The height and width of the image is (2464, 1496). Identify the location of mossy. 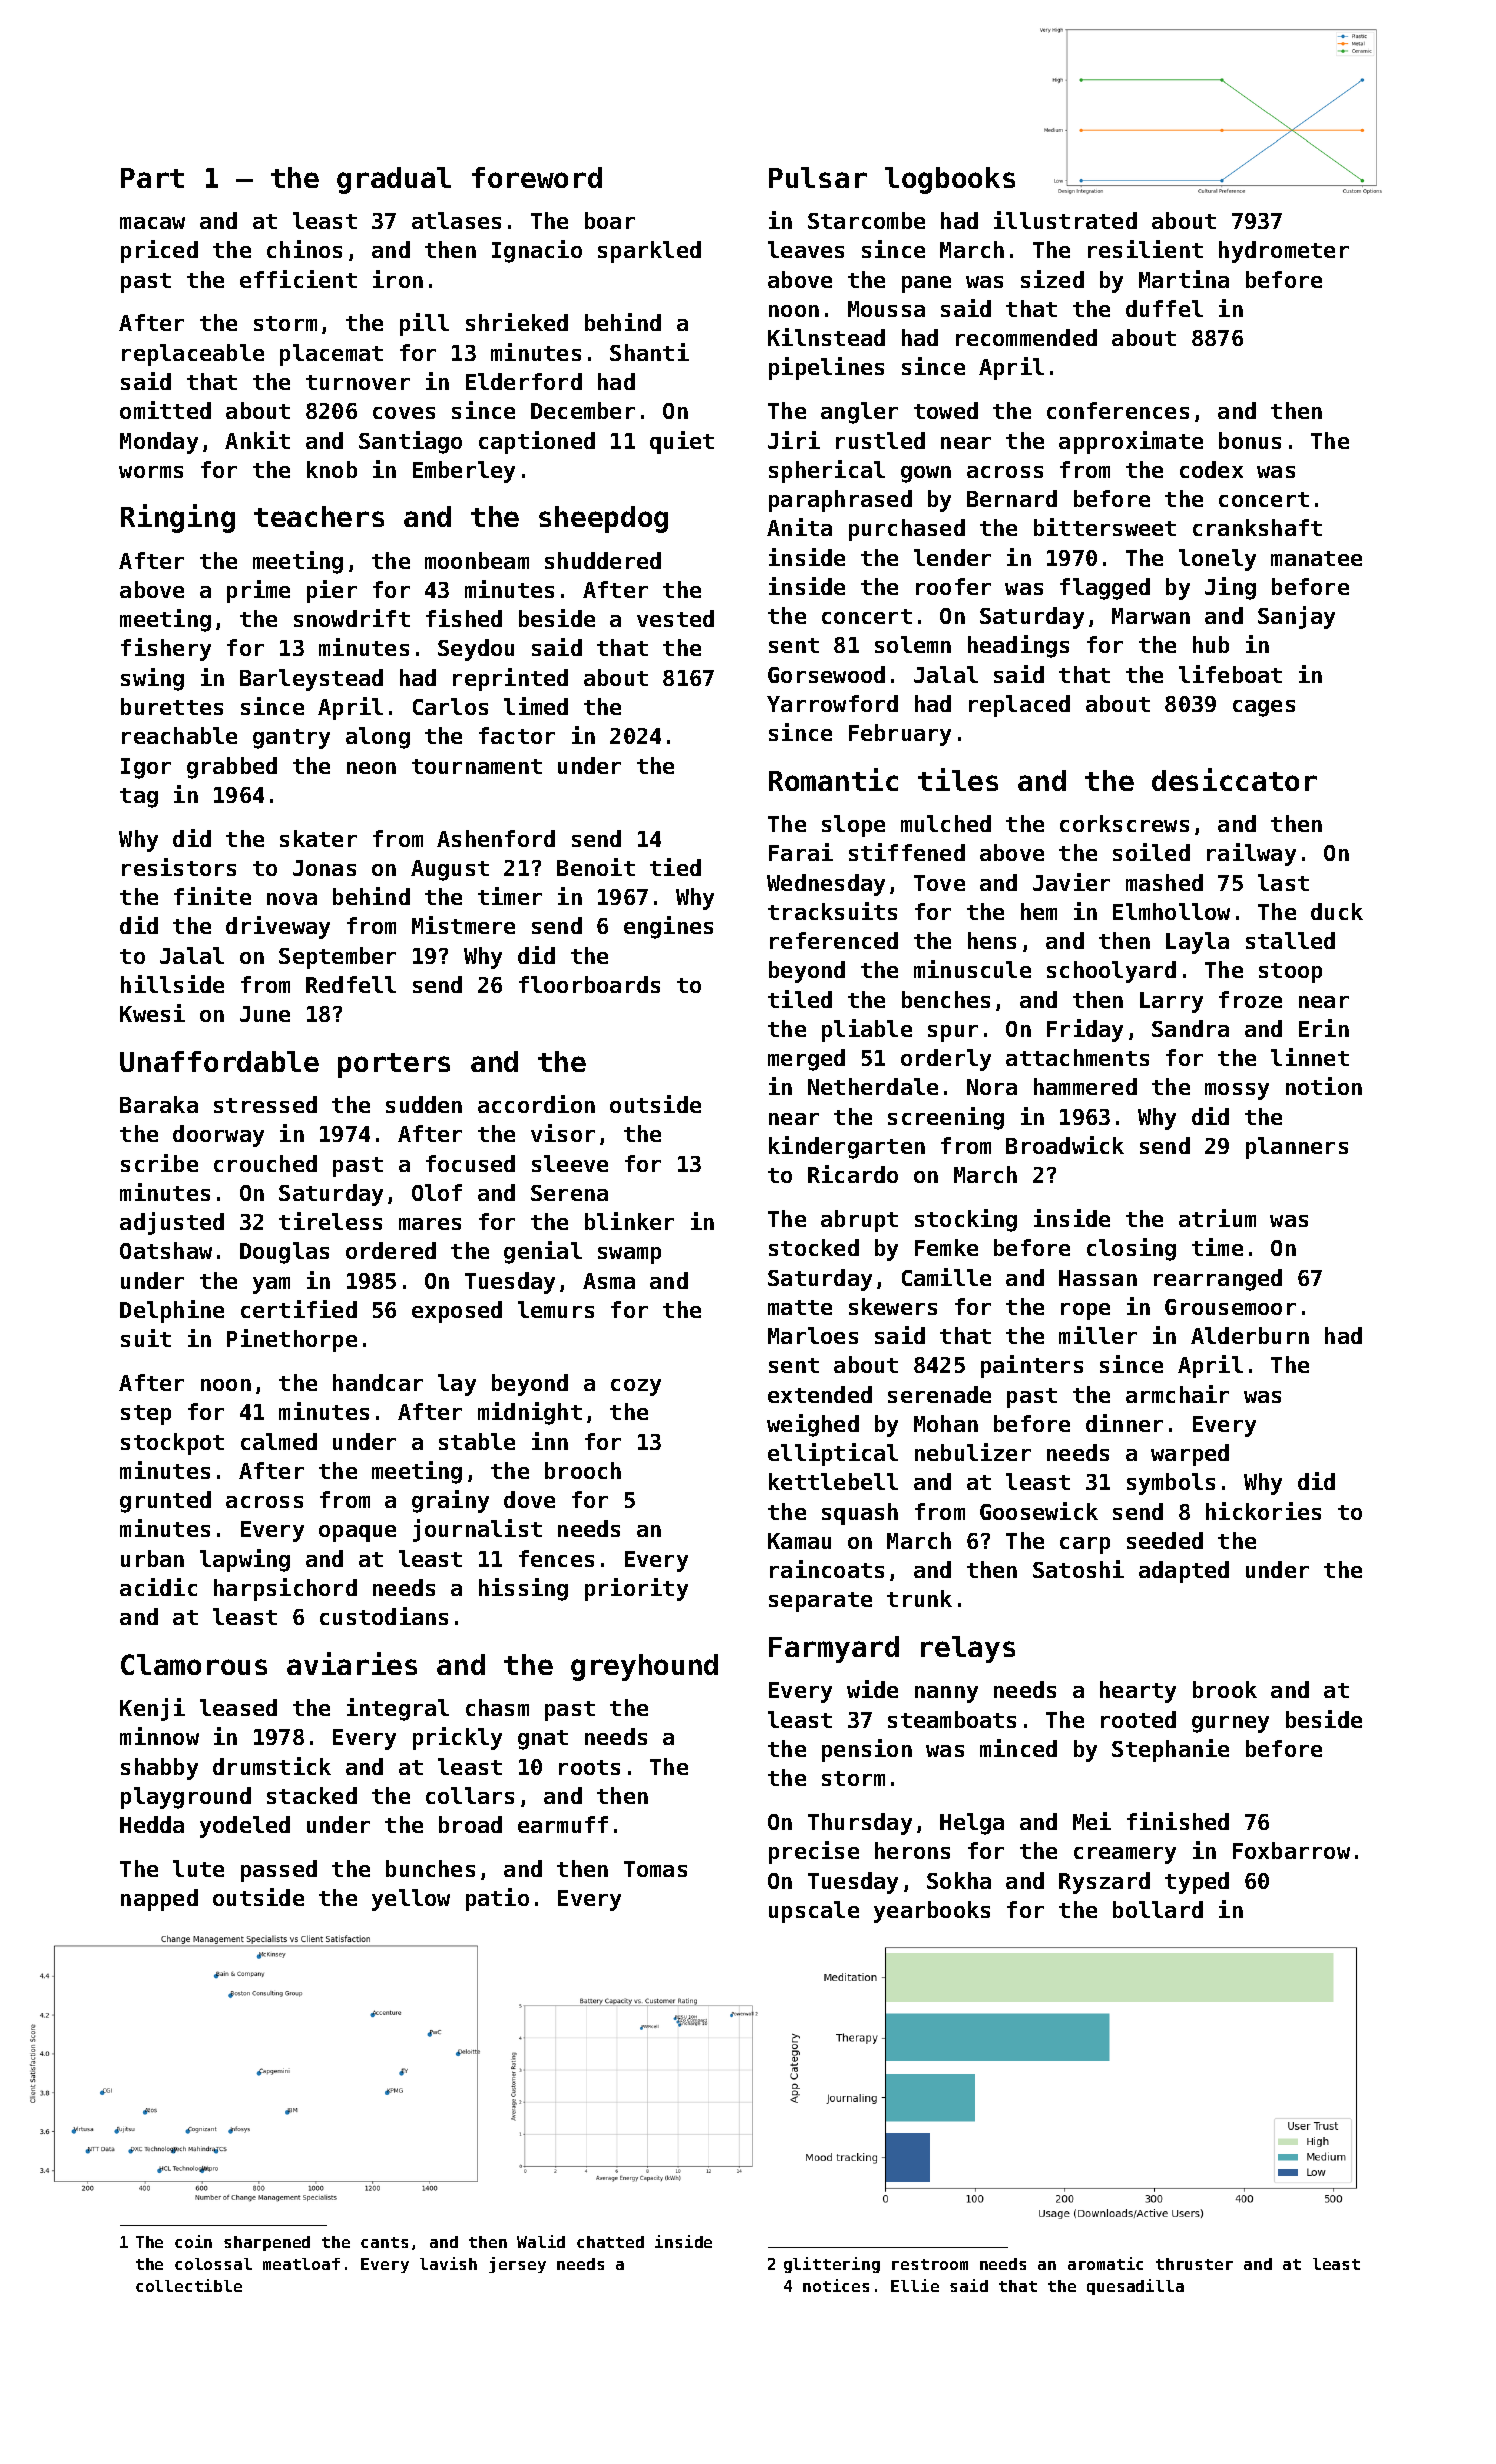
(1237, 1091).
